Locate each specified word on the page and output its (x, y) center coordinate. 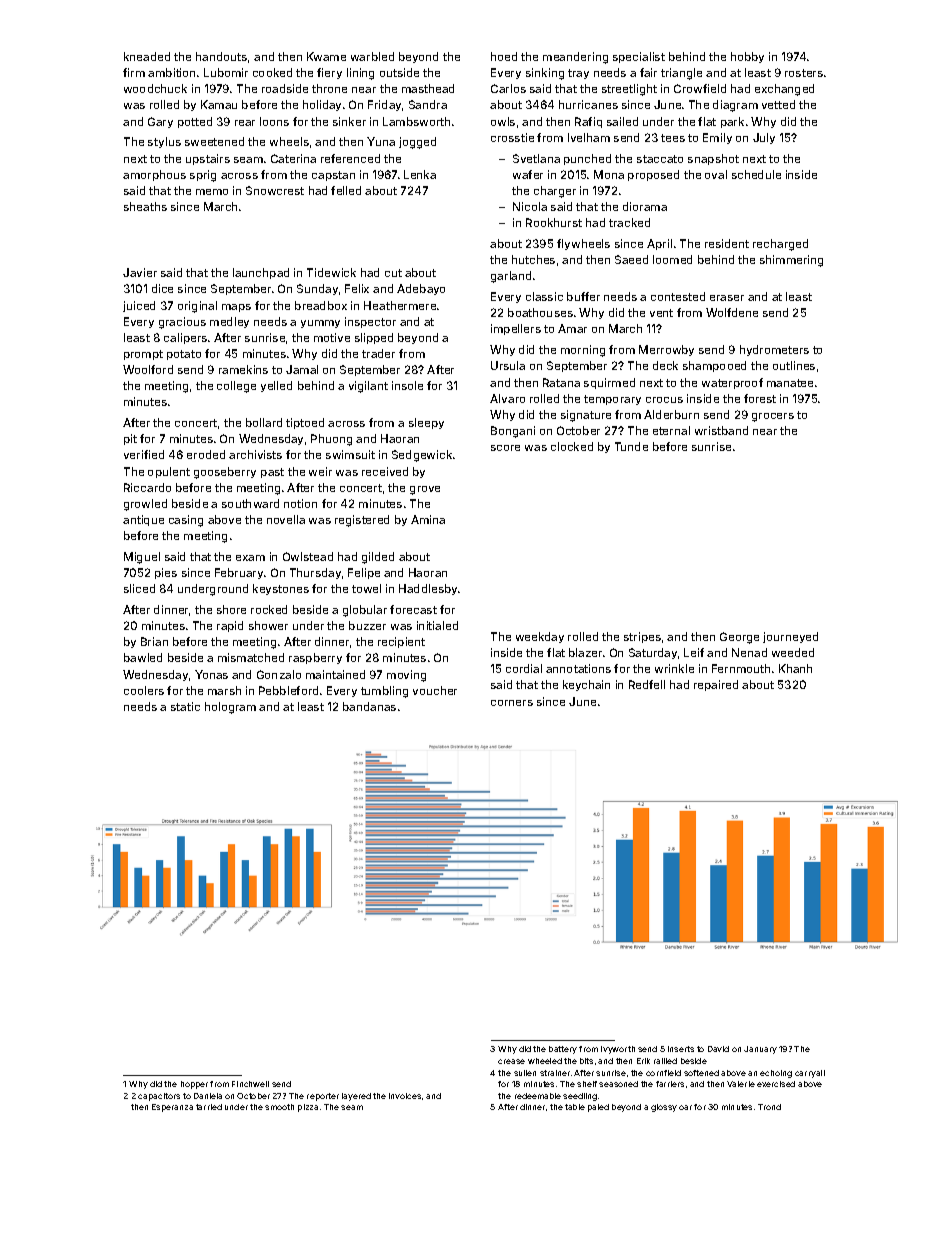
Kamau (219, 104)
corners (512, 703)
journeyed (790, 637)
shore (231, 609)
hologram (230, 708)
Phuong (331, 440)
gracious (182, 323)
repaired (716, 685)
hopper (194, 1085)
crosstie (512, 137)
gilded (378, 558)
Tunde (631, 446)
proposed (653, 175)
